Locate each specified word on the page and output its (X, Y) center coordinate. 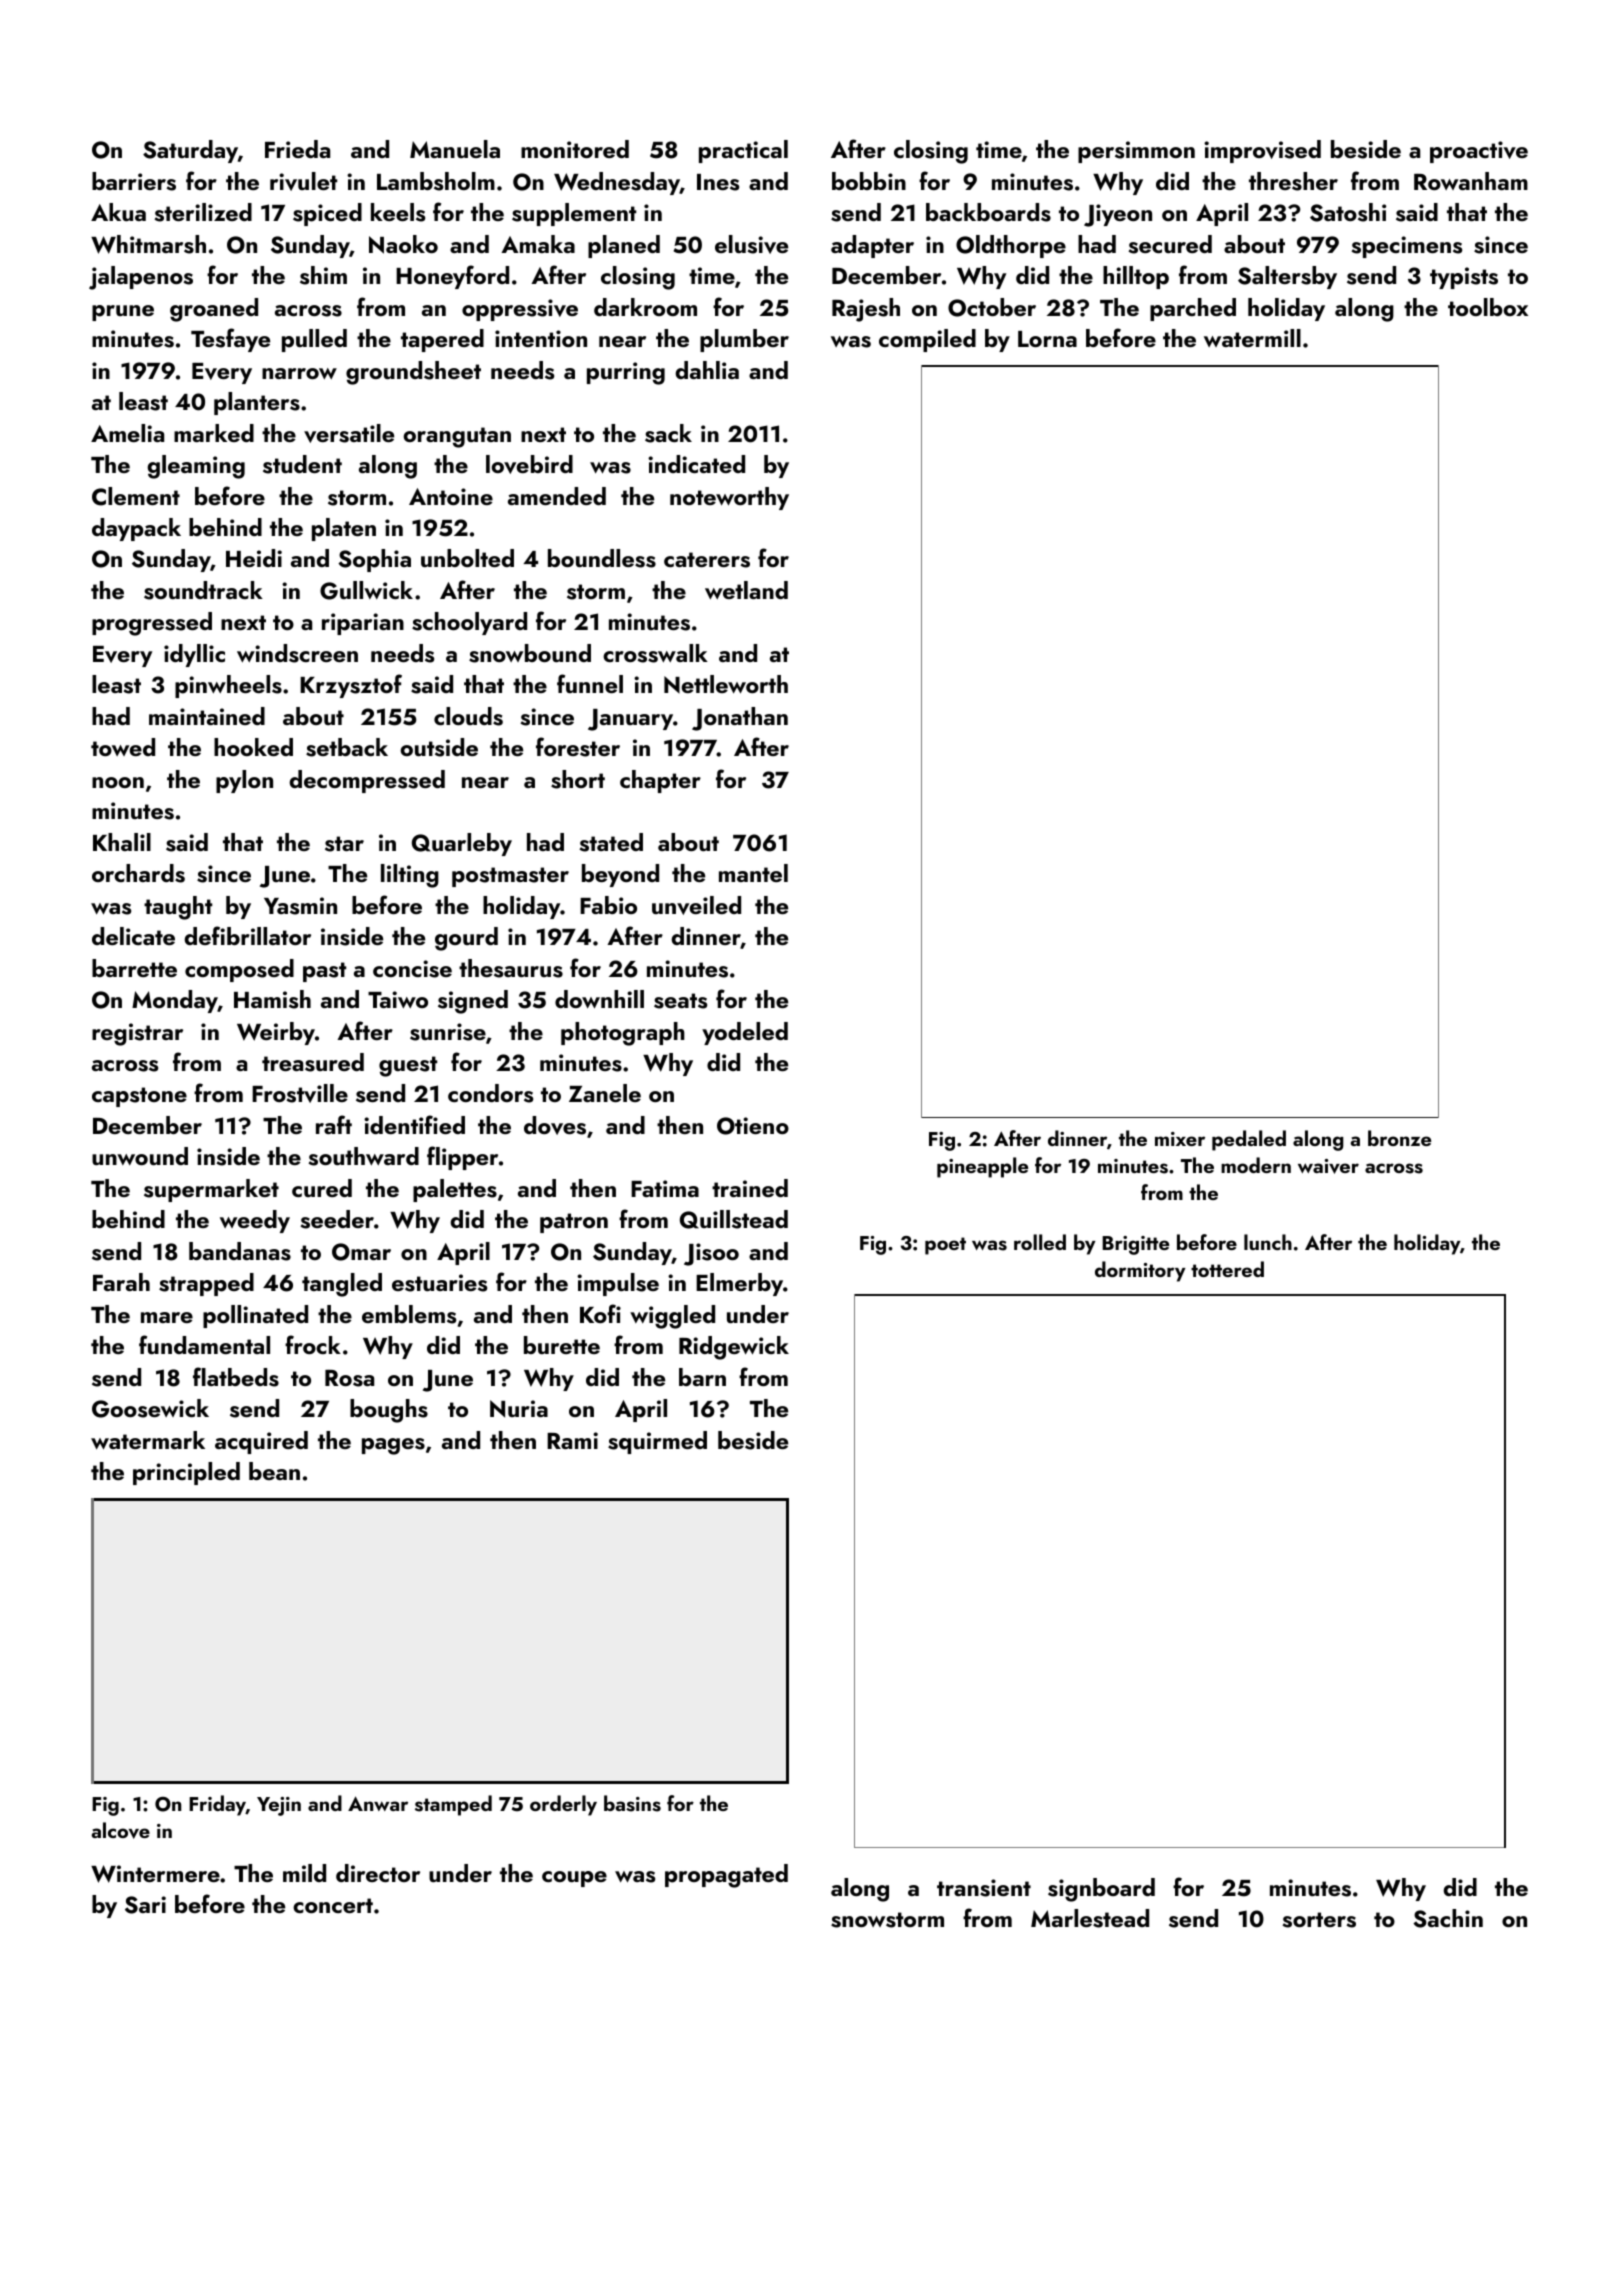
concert (333, 1905)
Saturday (190, 151)
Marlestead (1090, 1918)
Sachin (1448, 1918)
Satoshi (1348, 212)
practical (743, 151)
